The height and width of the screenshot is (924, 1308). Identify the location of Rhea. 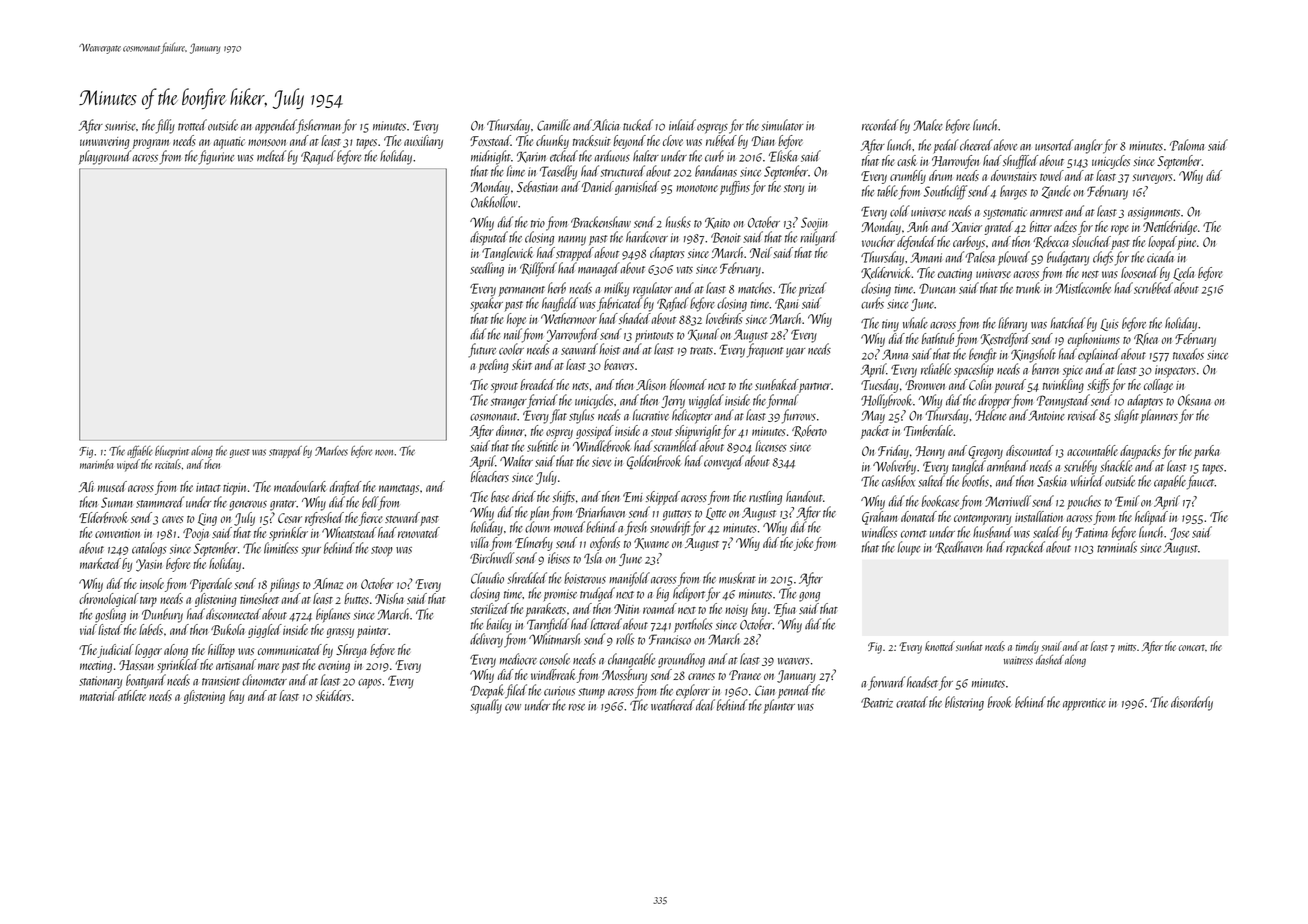
(1146, 339).
